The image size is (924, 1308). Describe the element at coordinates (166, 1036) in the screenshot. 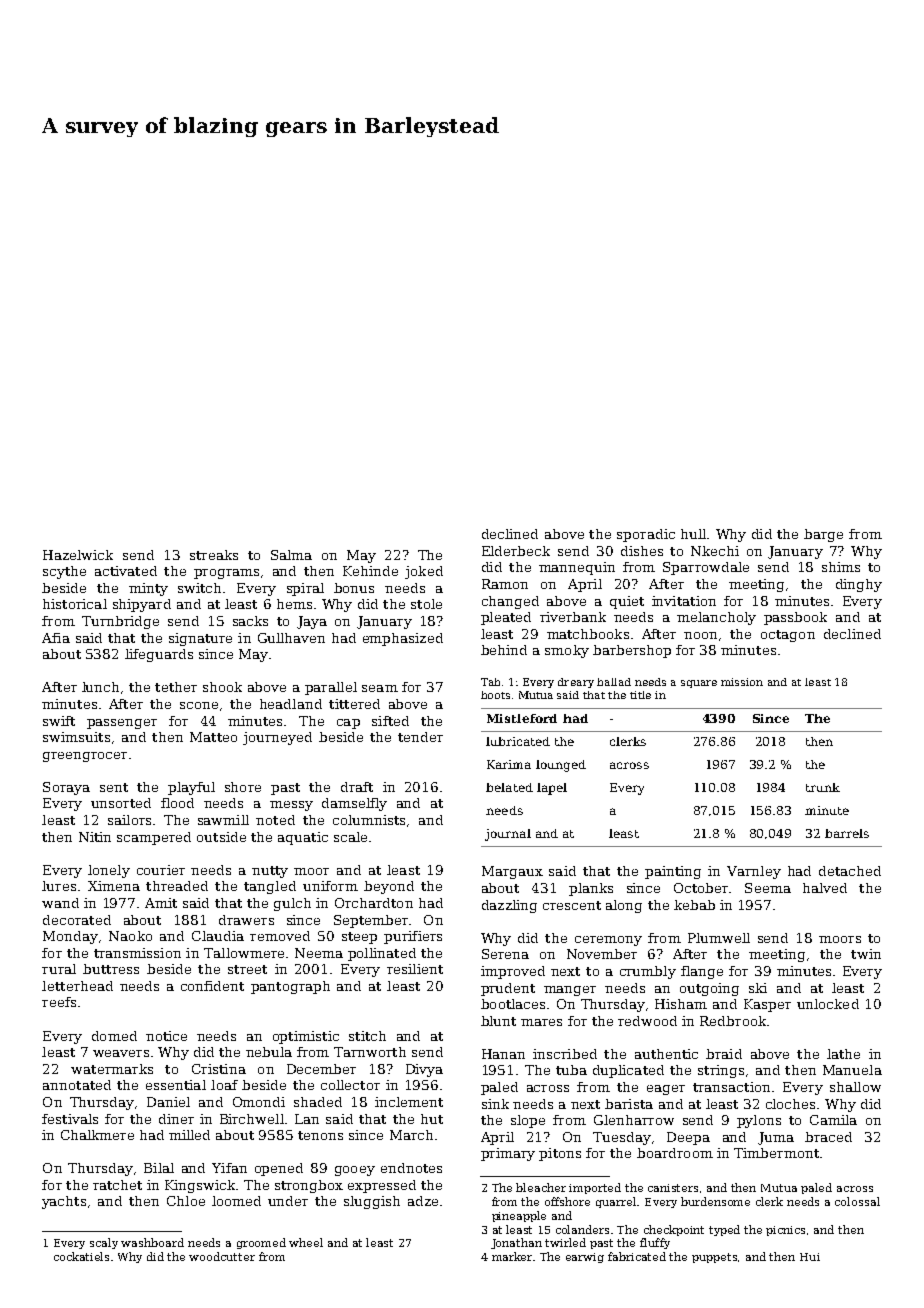

I see `notice` at that location.
